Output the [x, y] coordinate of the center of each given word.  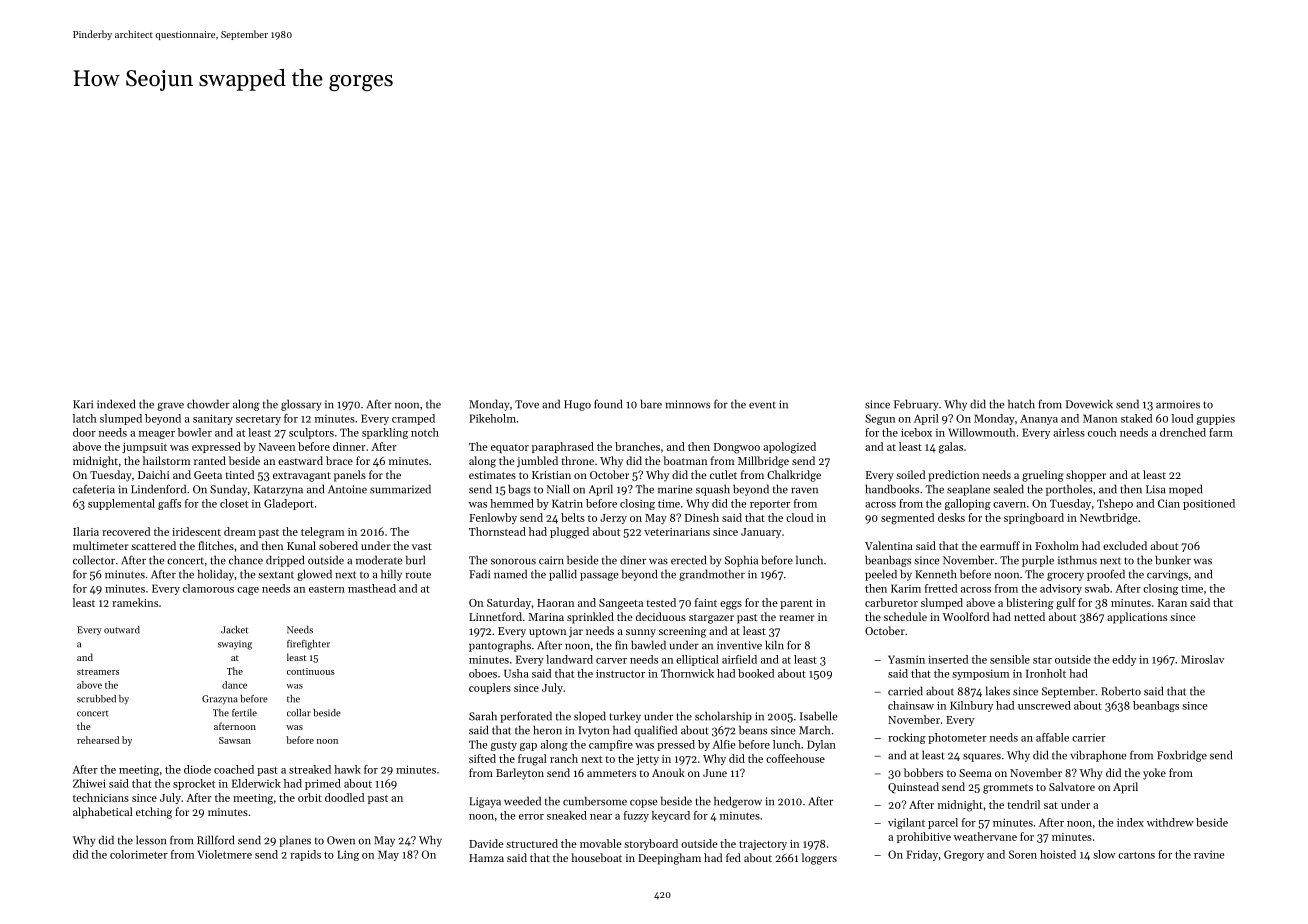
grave [170, 406]
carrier [1089, 738]
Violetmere [224, 854]
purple [1038, 561]
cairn [551, 560]
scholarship [723, 717]
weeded [522, 801]
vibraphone [1098, 756]
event [762, 405]
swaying [235, 645]
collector [94, 560]
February [916, 405]
